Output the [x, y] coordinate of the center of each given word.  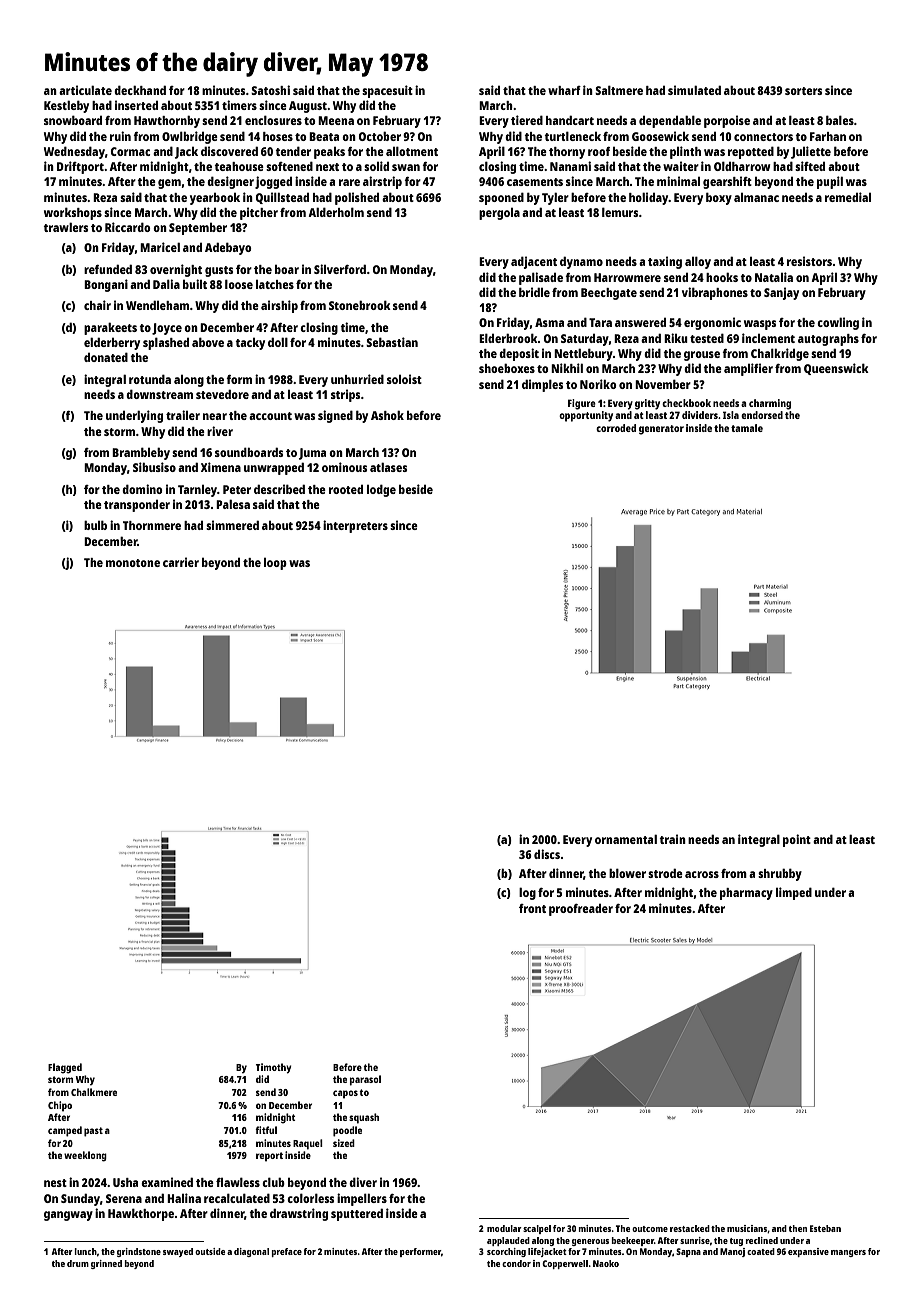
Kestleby [66, 107]
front [532, 908]
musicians [747, 1228]
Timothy [274, 1068]
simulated [694, 90]
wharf [564, 90]
